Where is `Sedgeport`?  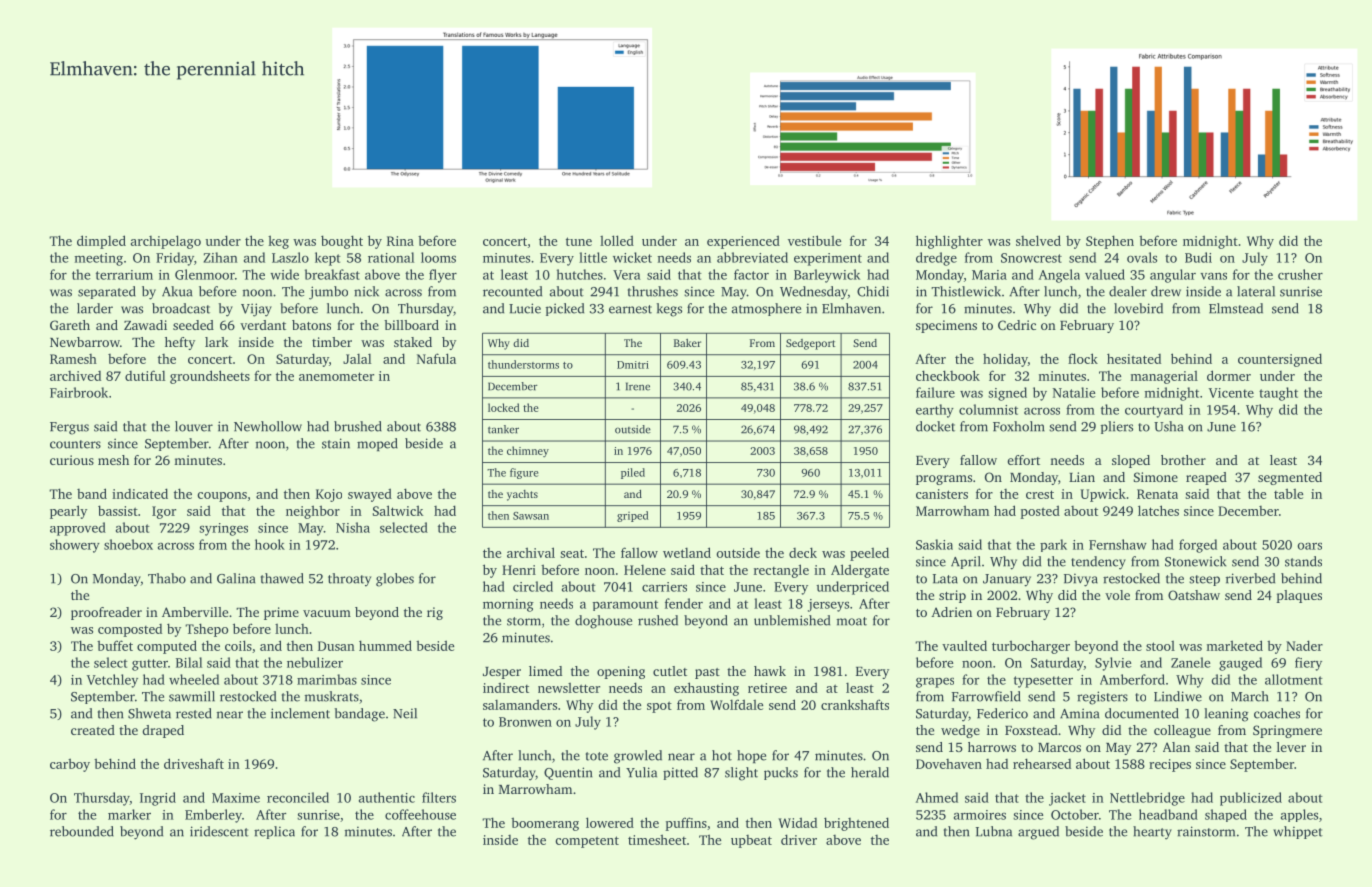 Sedgeport is located at coordinates (810, 344).
